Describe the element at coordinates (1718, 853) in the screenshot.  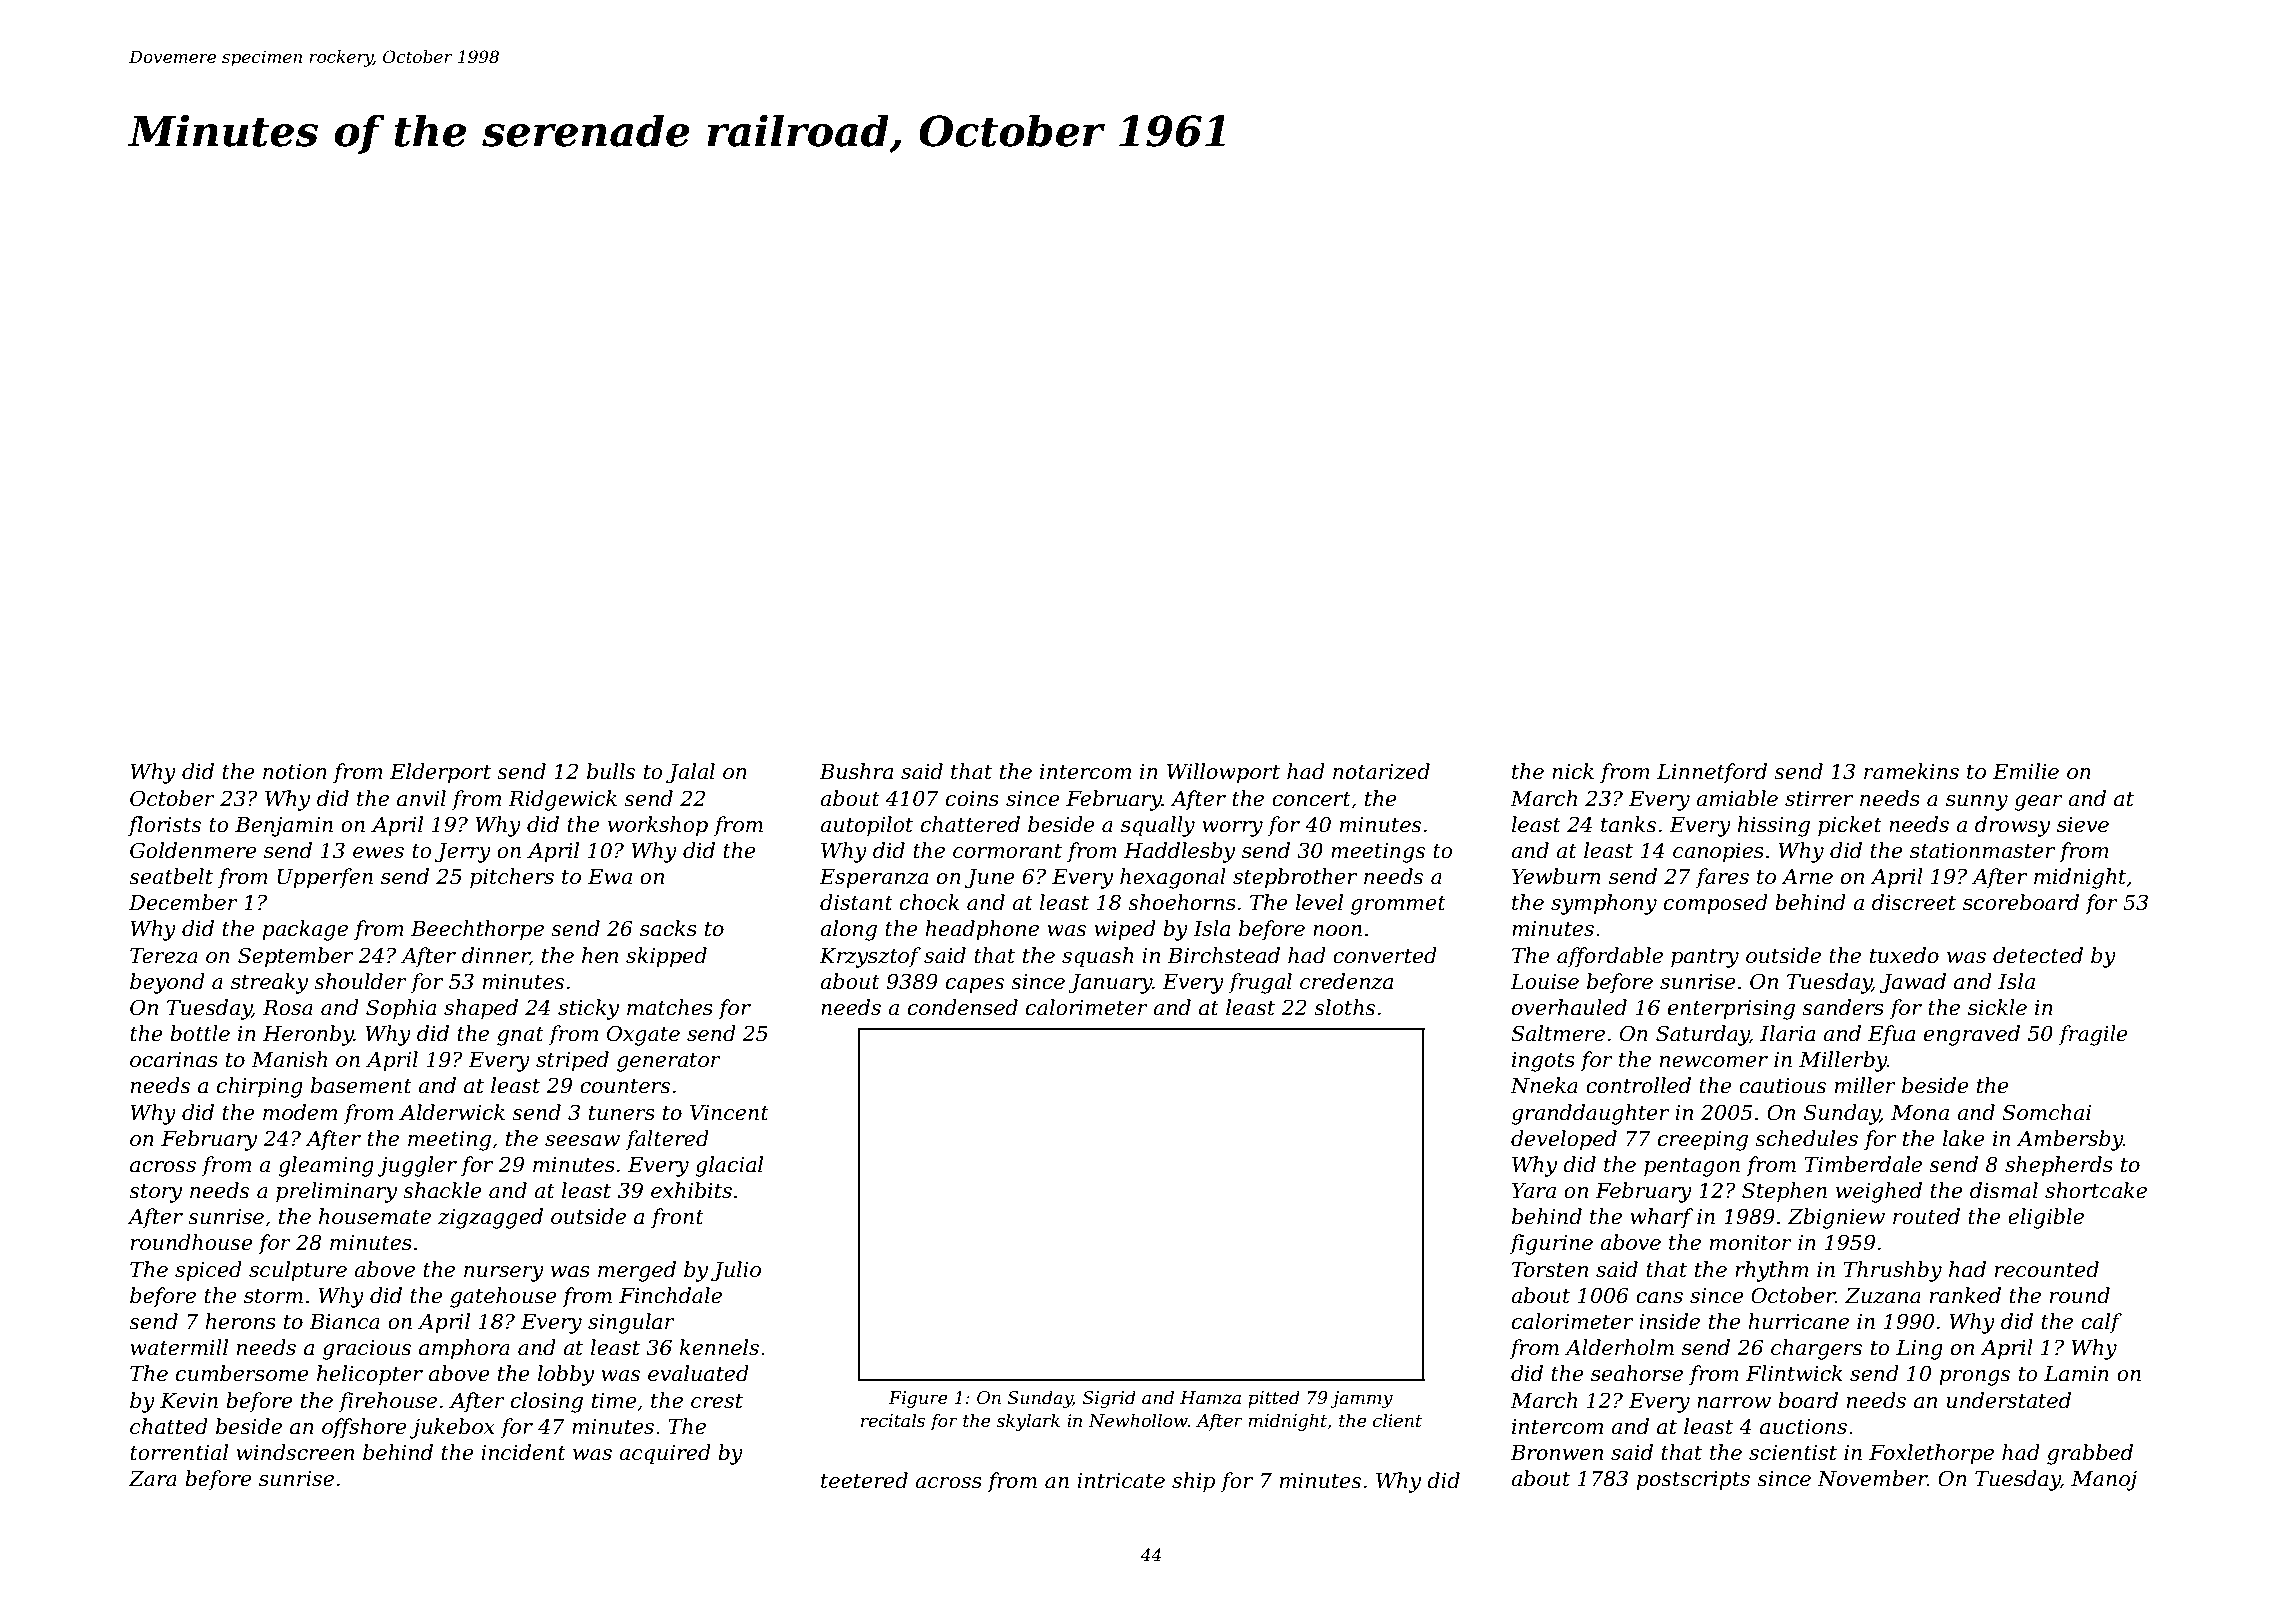
I see `canopies` at that location.
